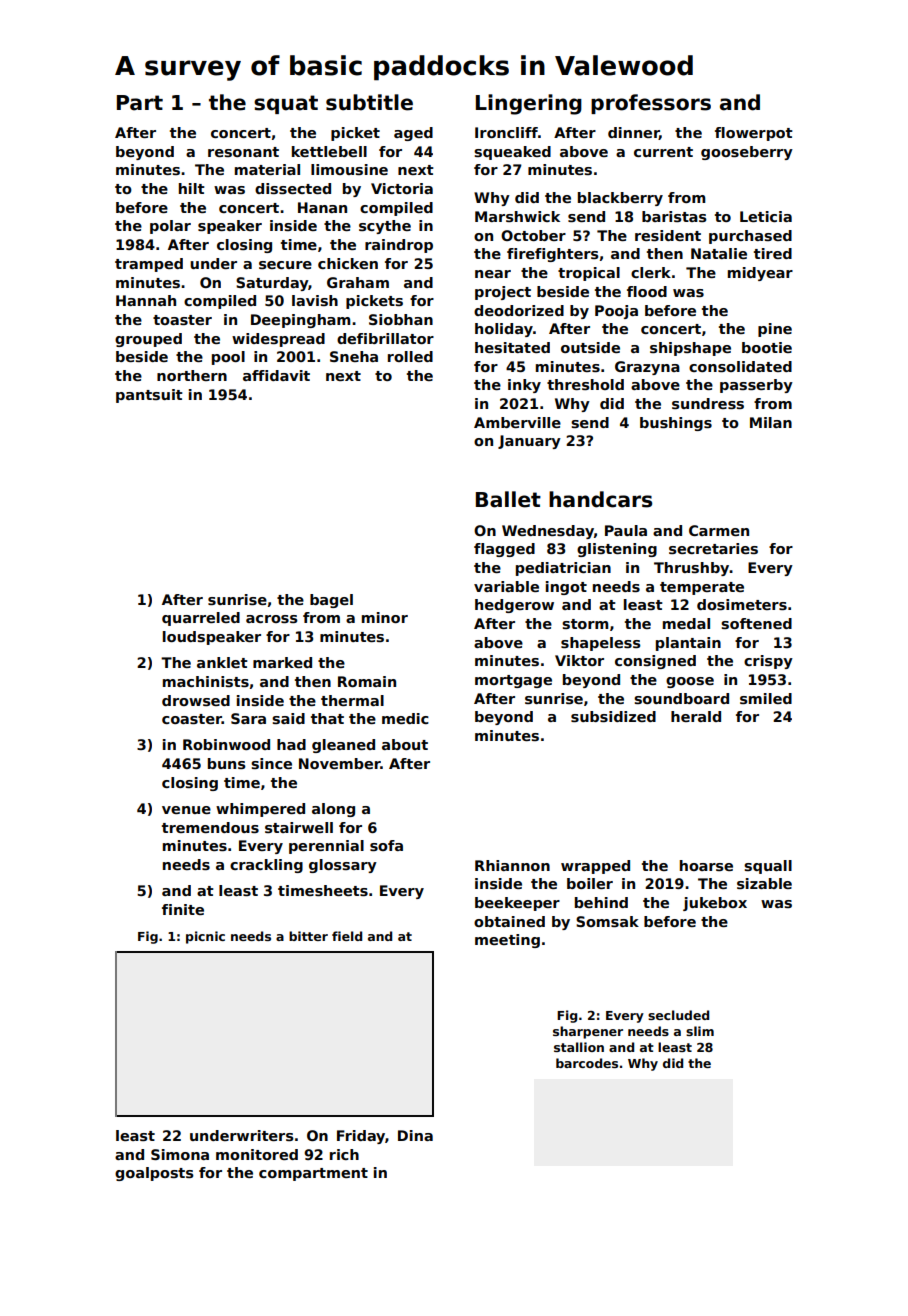 Image resolution: width=908 pixels, height=1316 pixels. Describe the element at coordinates (719, 530) in the screenshot. I see `Carmen` at that location.
